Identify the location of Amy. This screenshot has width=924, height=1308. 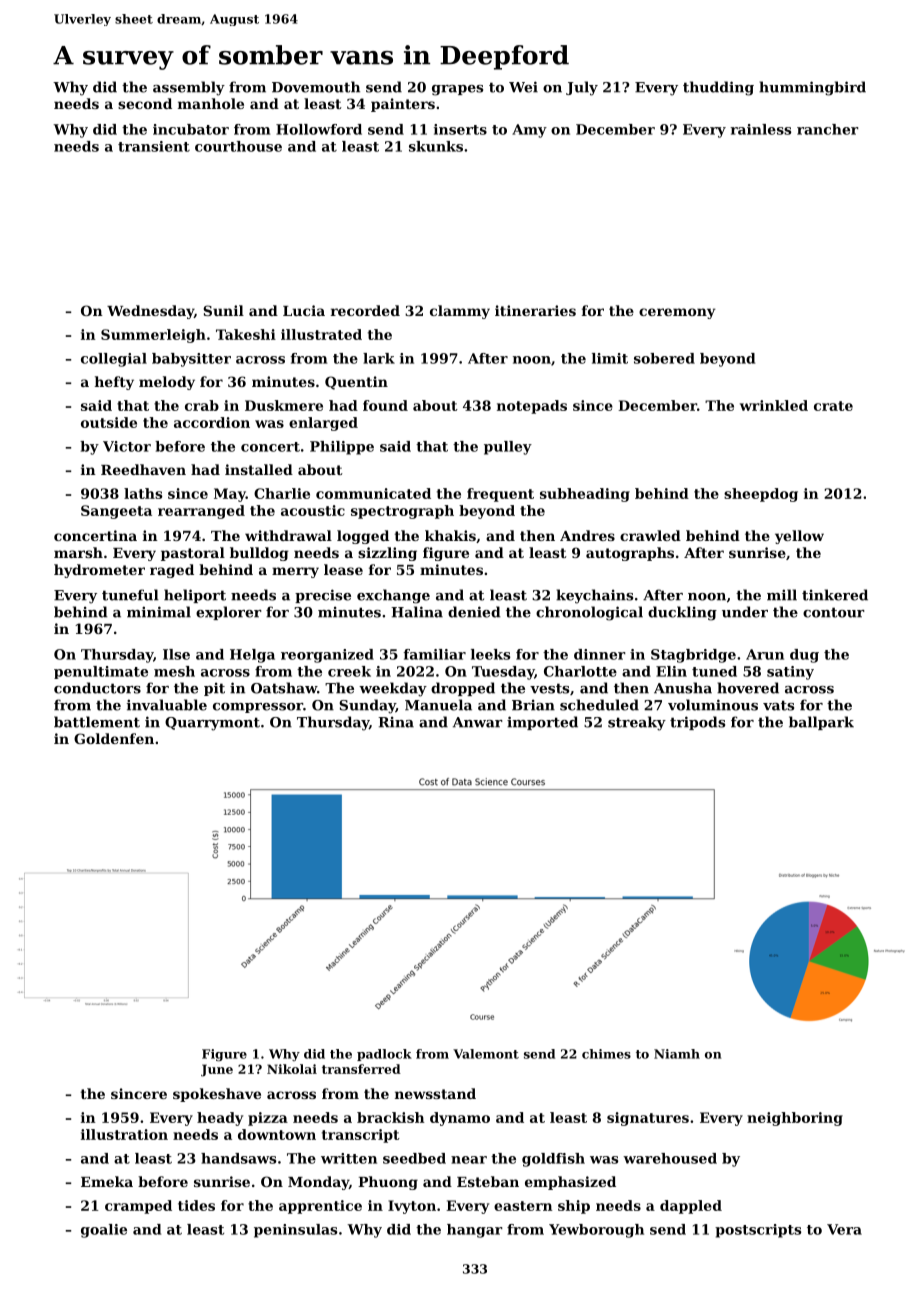
(529, 131).
